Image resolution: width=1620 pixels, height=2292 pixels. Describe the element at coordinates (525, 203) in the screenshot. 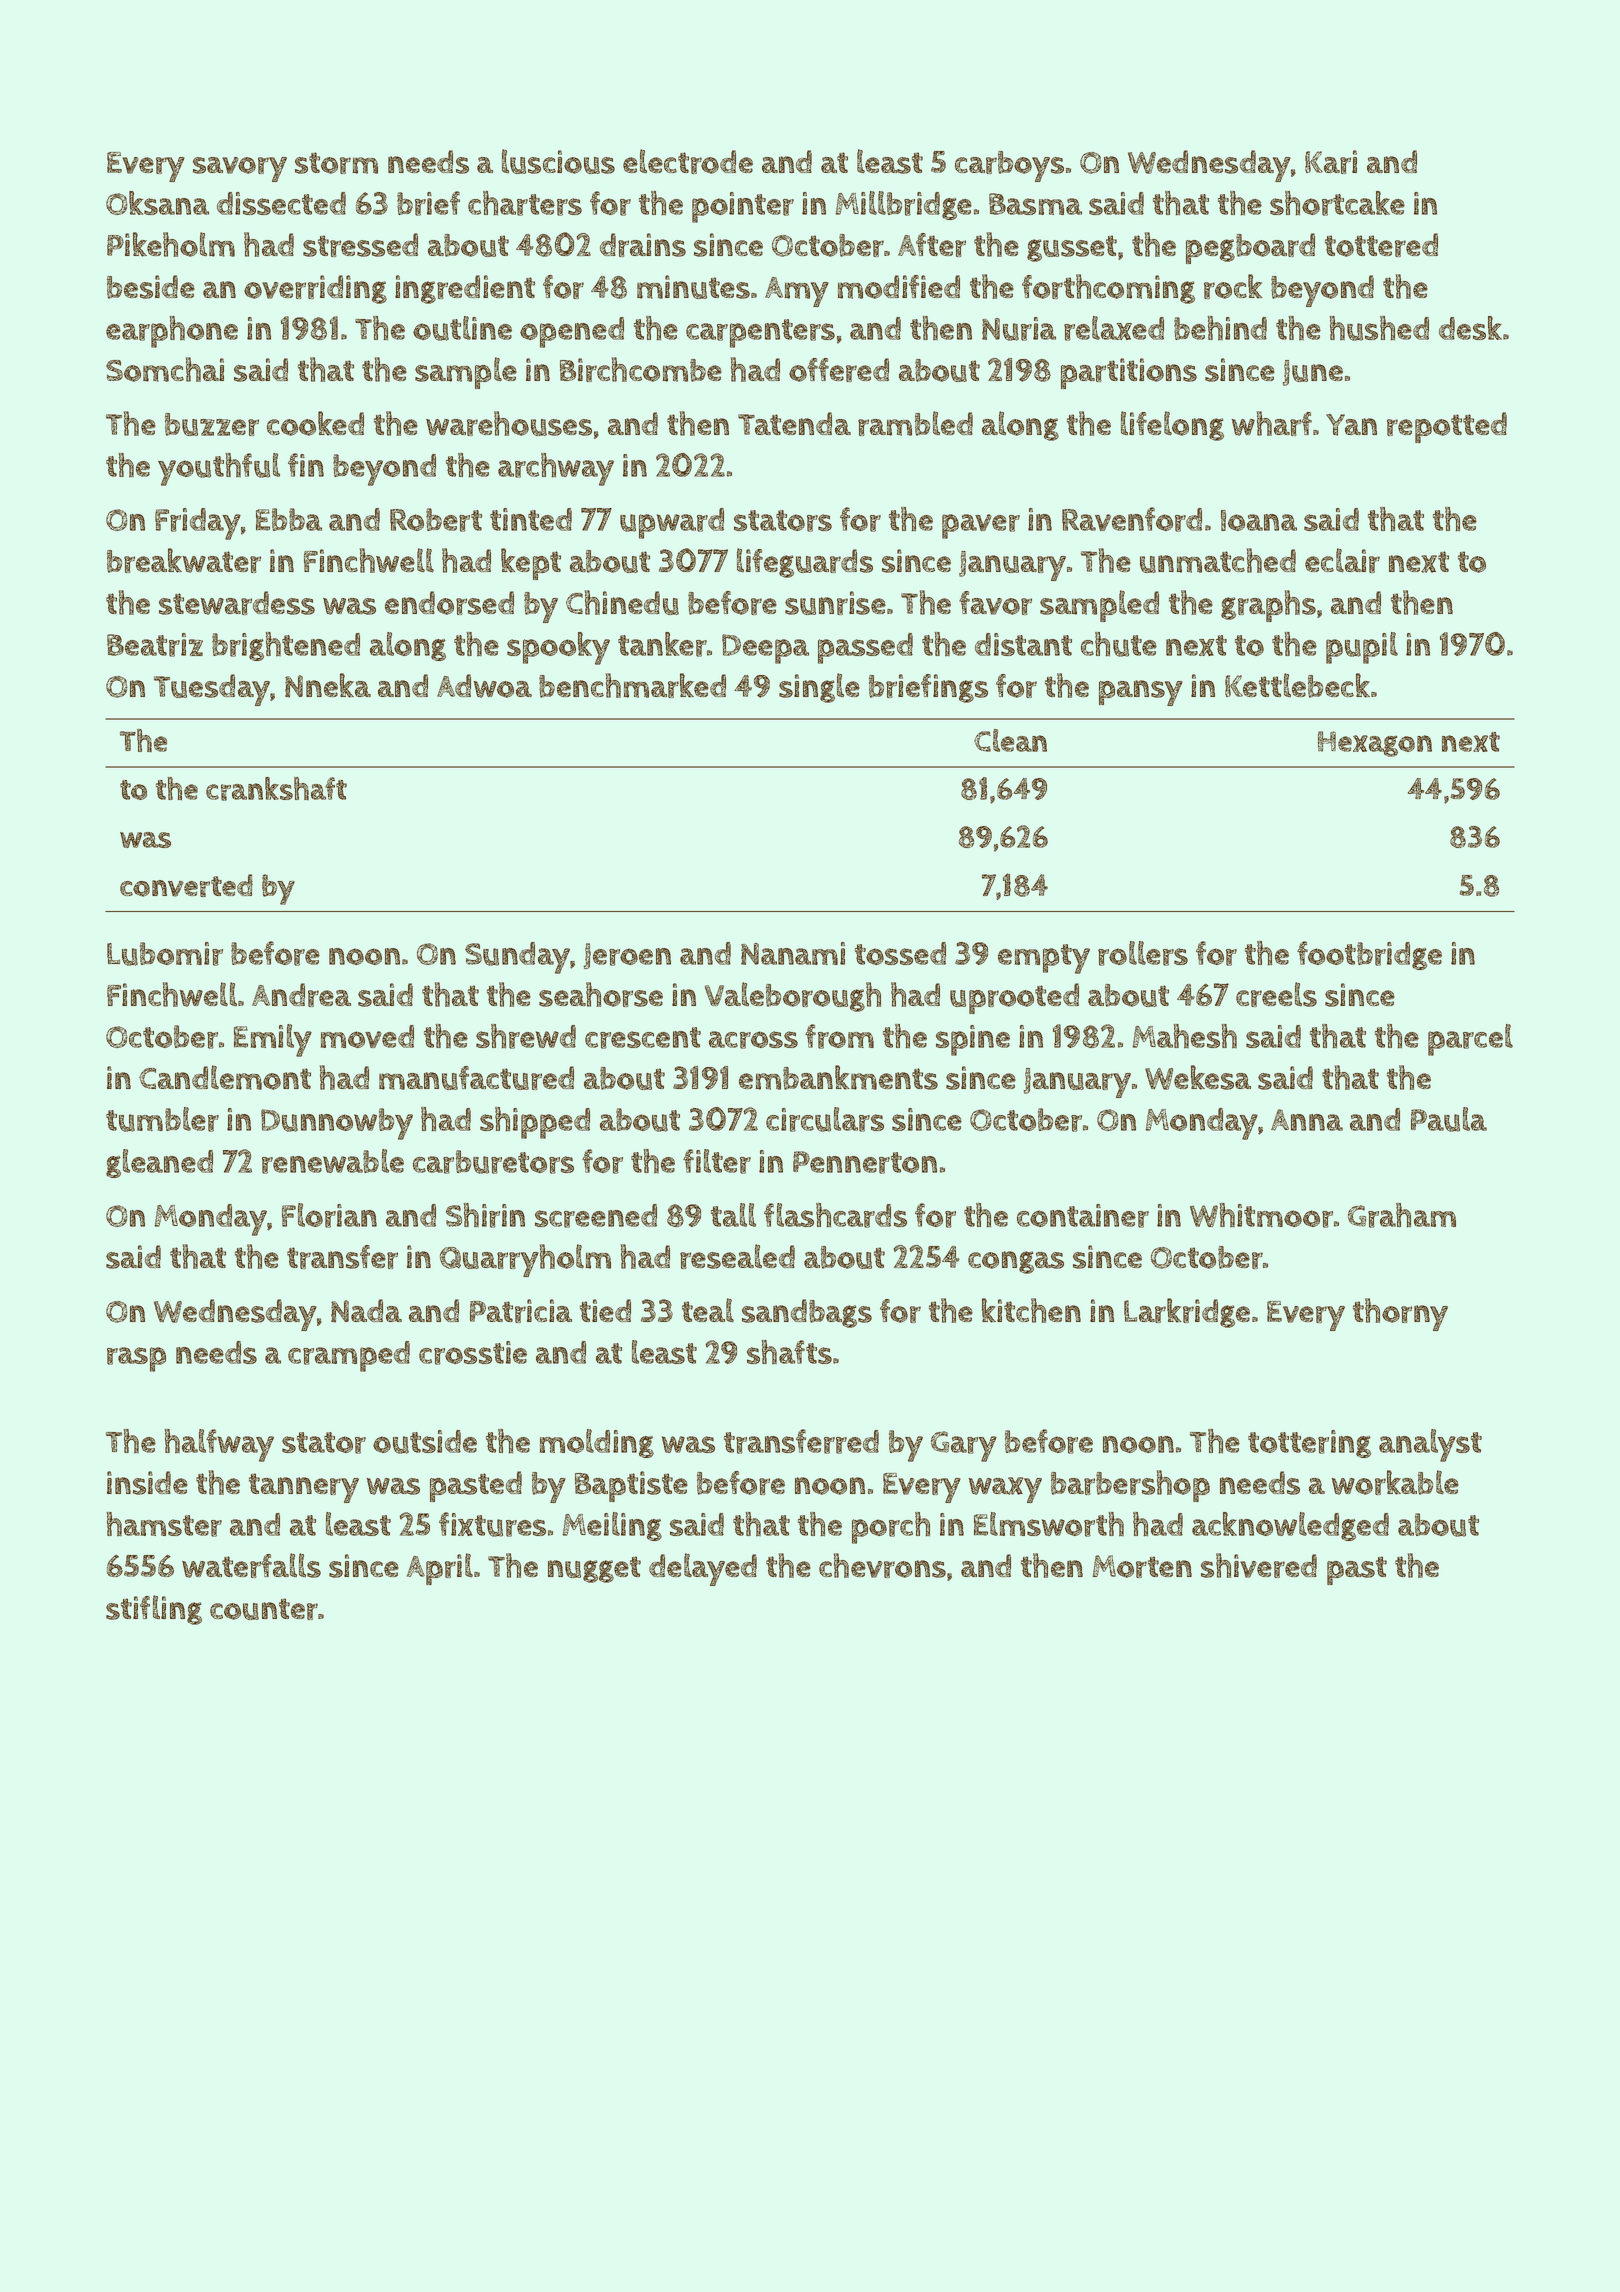

I see `charters` at that location.
